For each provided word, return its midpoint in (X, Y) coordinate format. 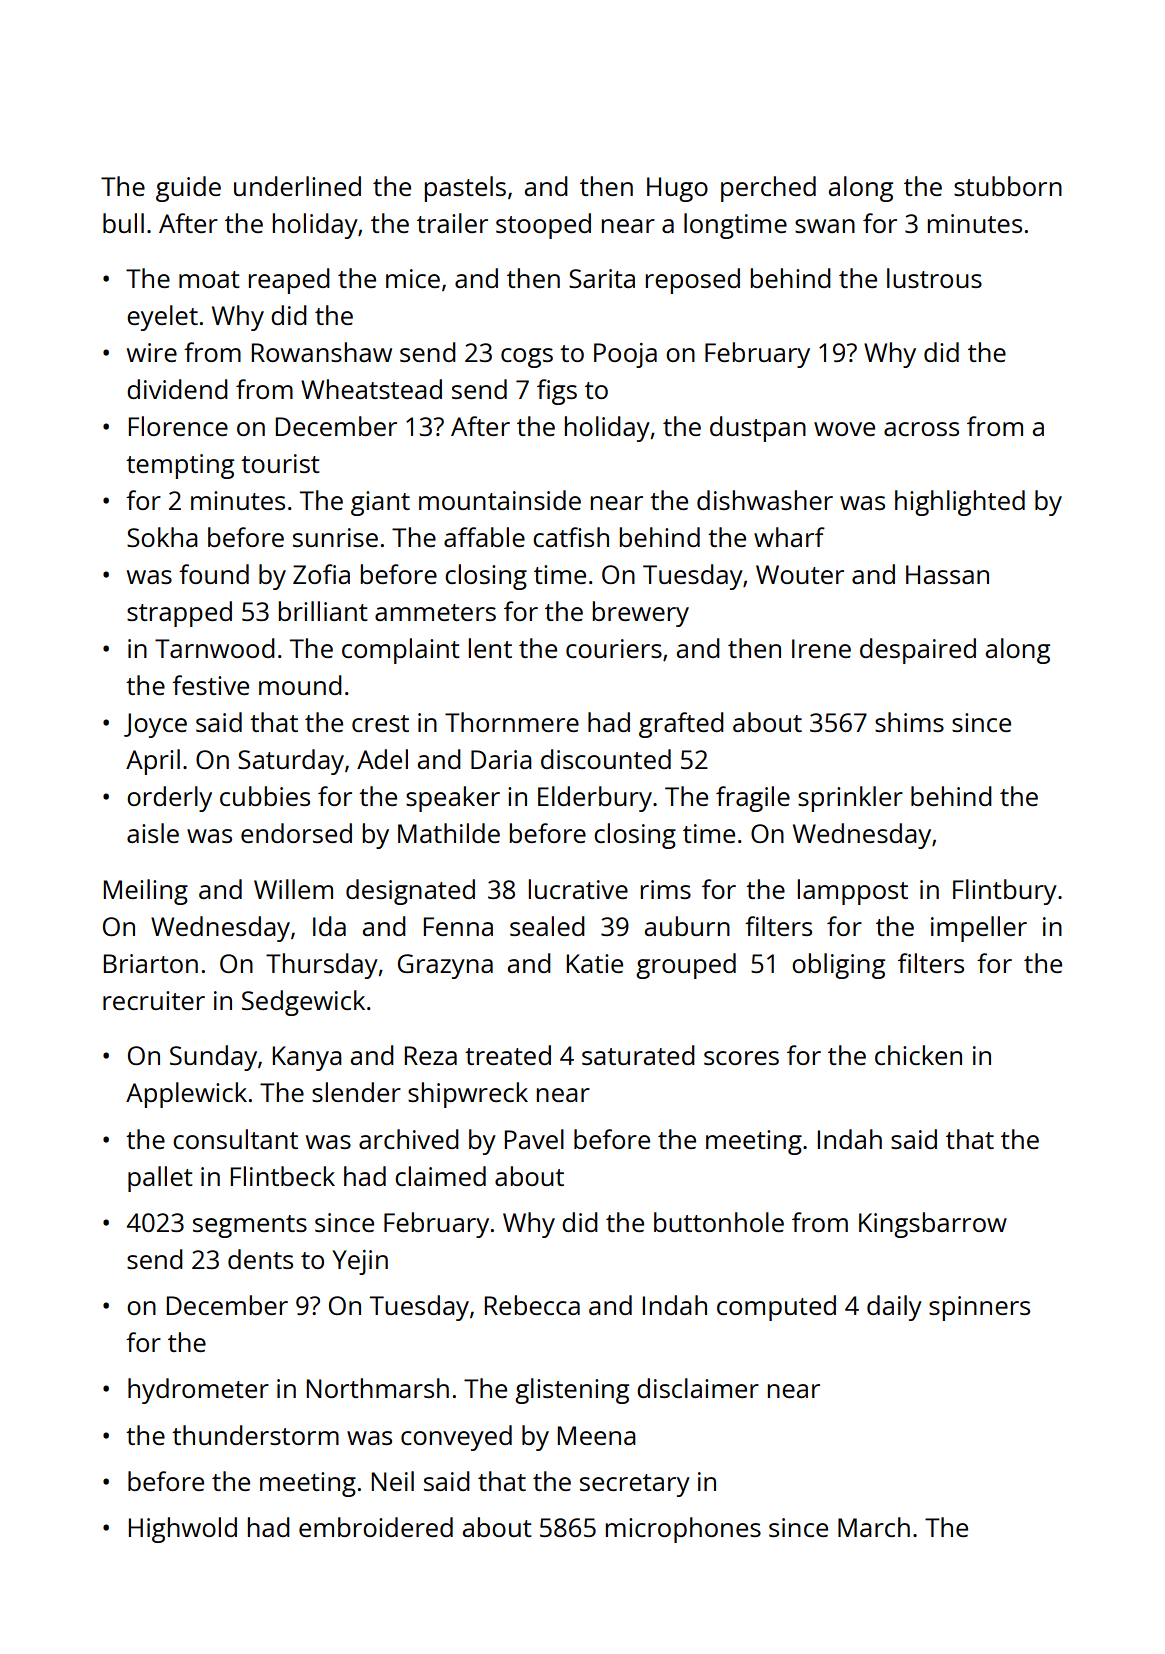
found (214, 574)
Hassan (947, 574)
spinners (979, 1308)
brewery (641, 614)
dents (260, 1259)
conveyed (456, 1438)
